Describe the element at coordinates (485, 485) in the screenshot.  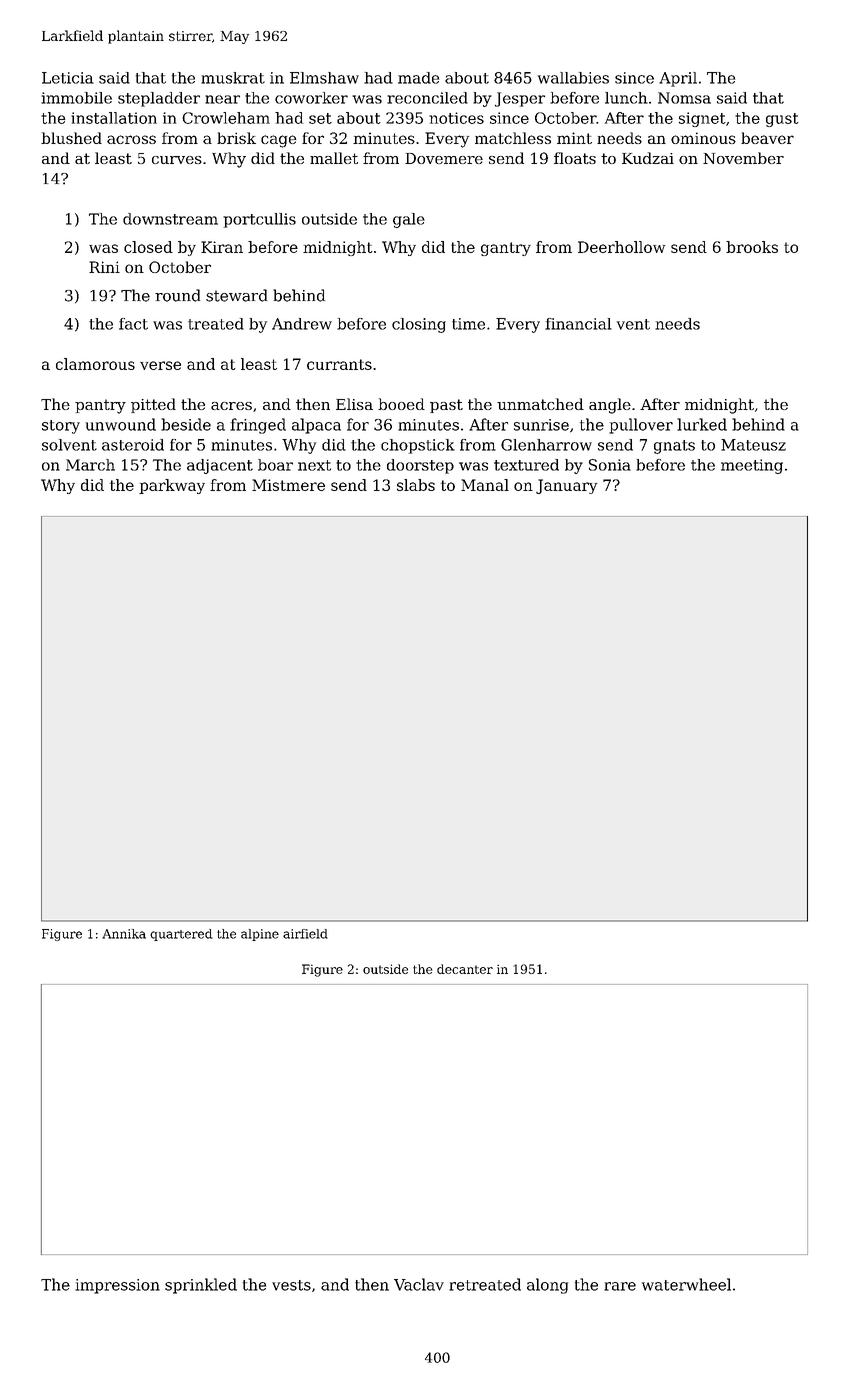
I see `Manal` at that location.
